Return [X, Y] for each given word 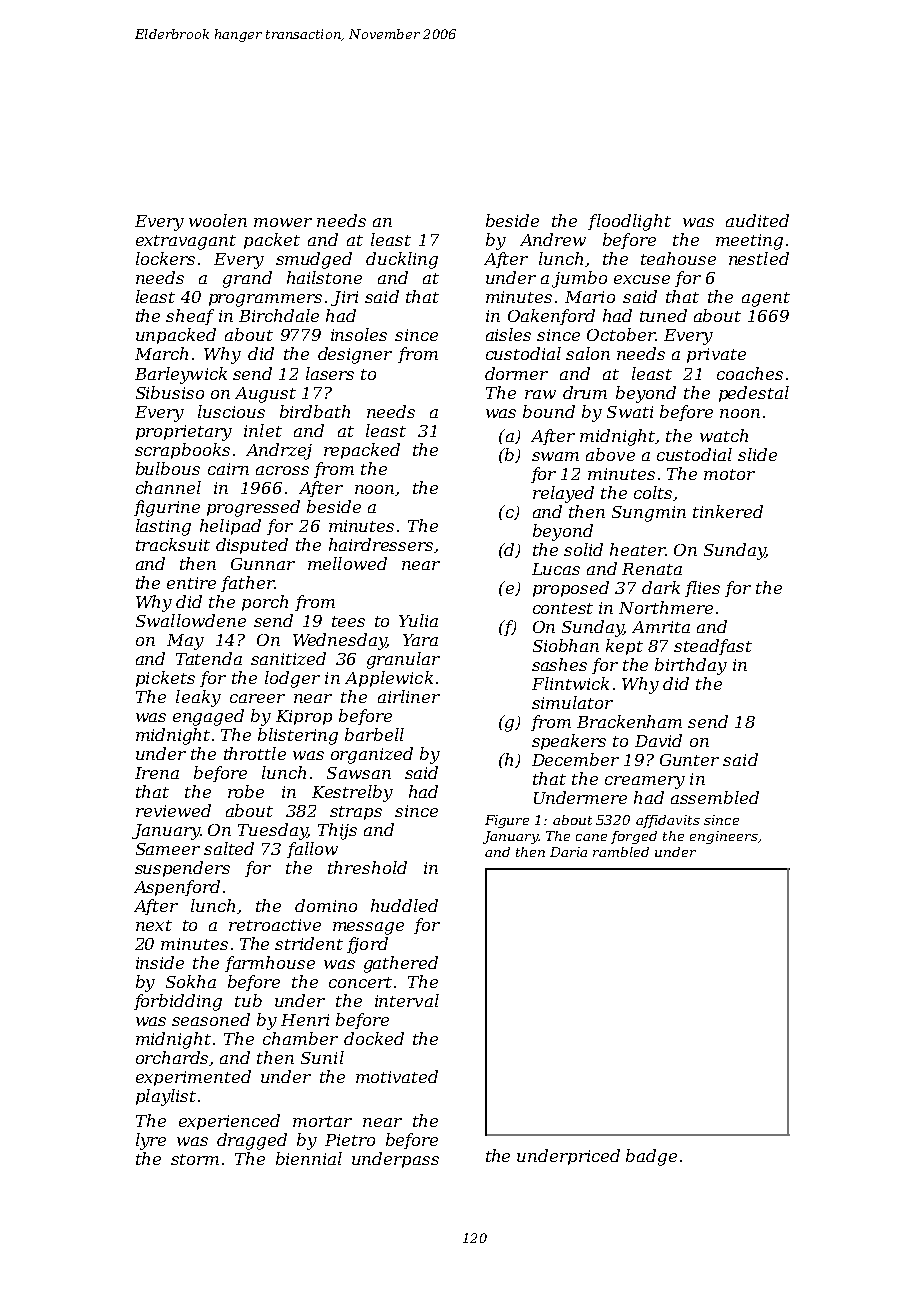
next [154, 925]
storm [195, 1159]
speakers [569, 742]
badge [651, 1157]
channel [168, 487]
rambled [621, 852]
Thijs [337, 831]
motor [729, 474]
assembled [715, 797]
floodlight [629, 222]
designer [355, 355]
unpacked [176, 336]
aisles [508, 334]
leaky [198, 698]
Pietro [350, 1140]
